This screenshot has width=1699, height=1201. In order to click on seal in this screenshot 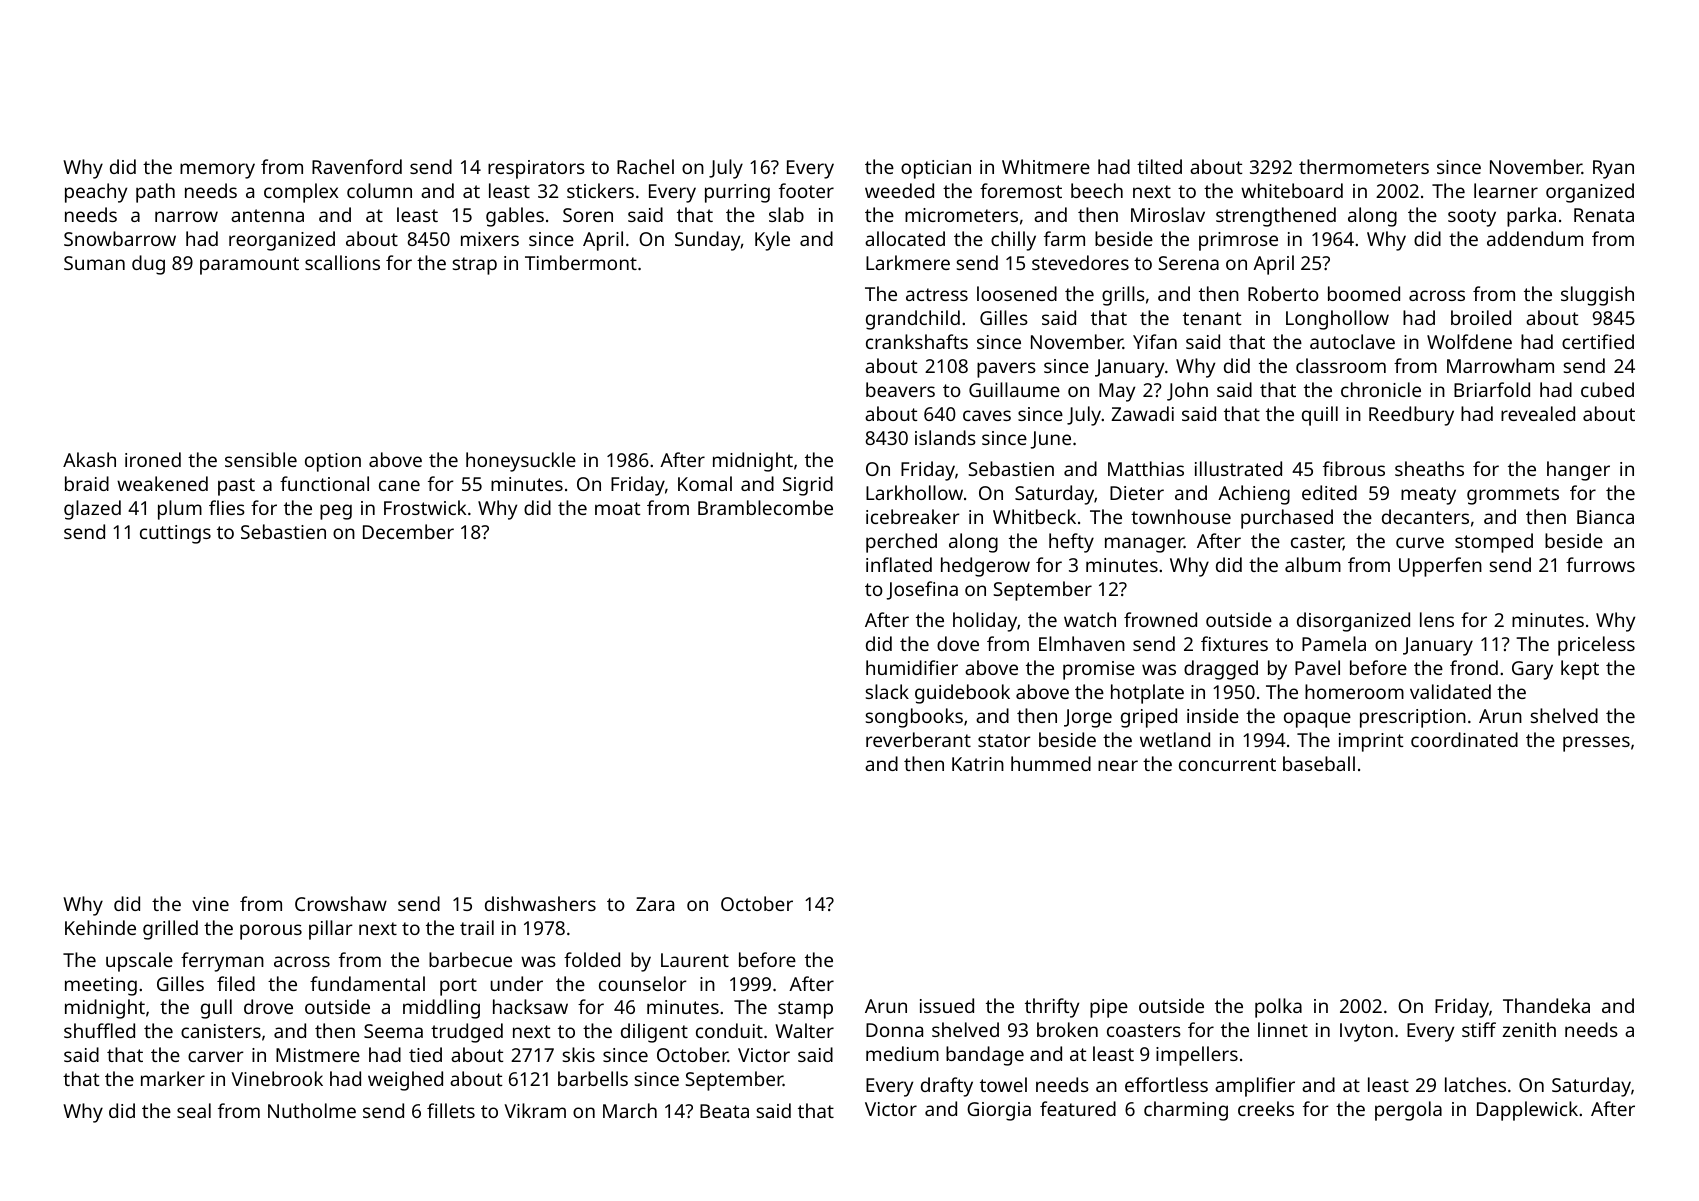, I will do `click(194, 1110)`.
